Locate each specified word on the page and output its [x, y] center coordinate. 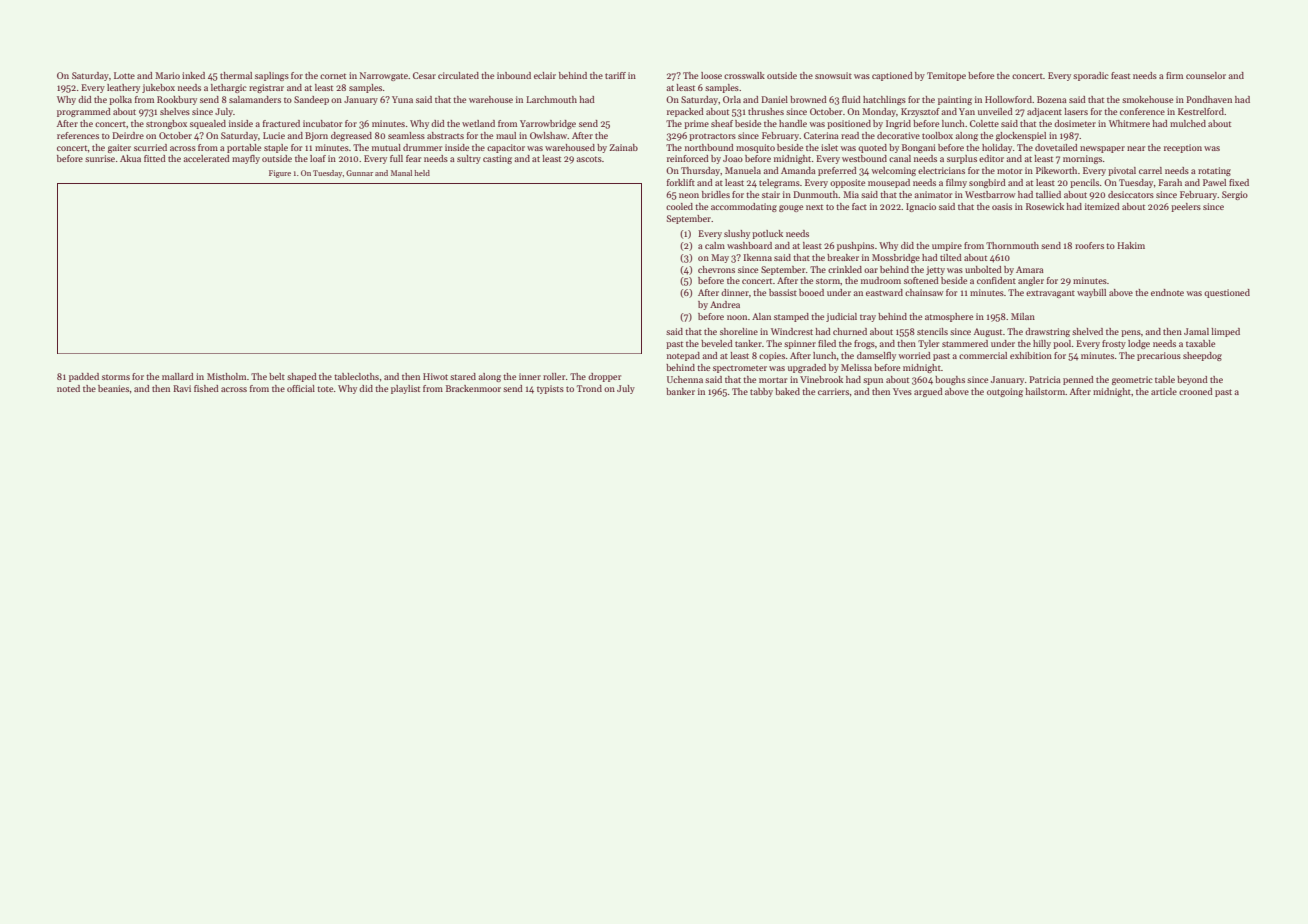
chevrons [716, 269]
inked [193, 75]
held [422, 173]
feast [1120, 75]
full [396, 158]
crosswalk [744, 75]
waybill [1091, 293]
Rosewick [1045, 206]
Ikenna [757, 257]
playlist [405, 389]
